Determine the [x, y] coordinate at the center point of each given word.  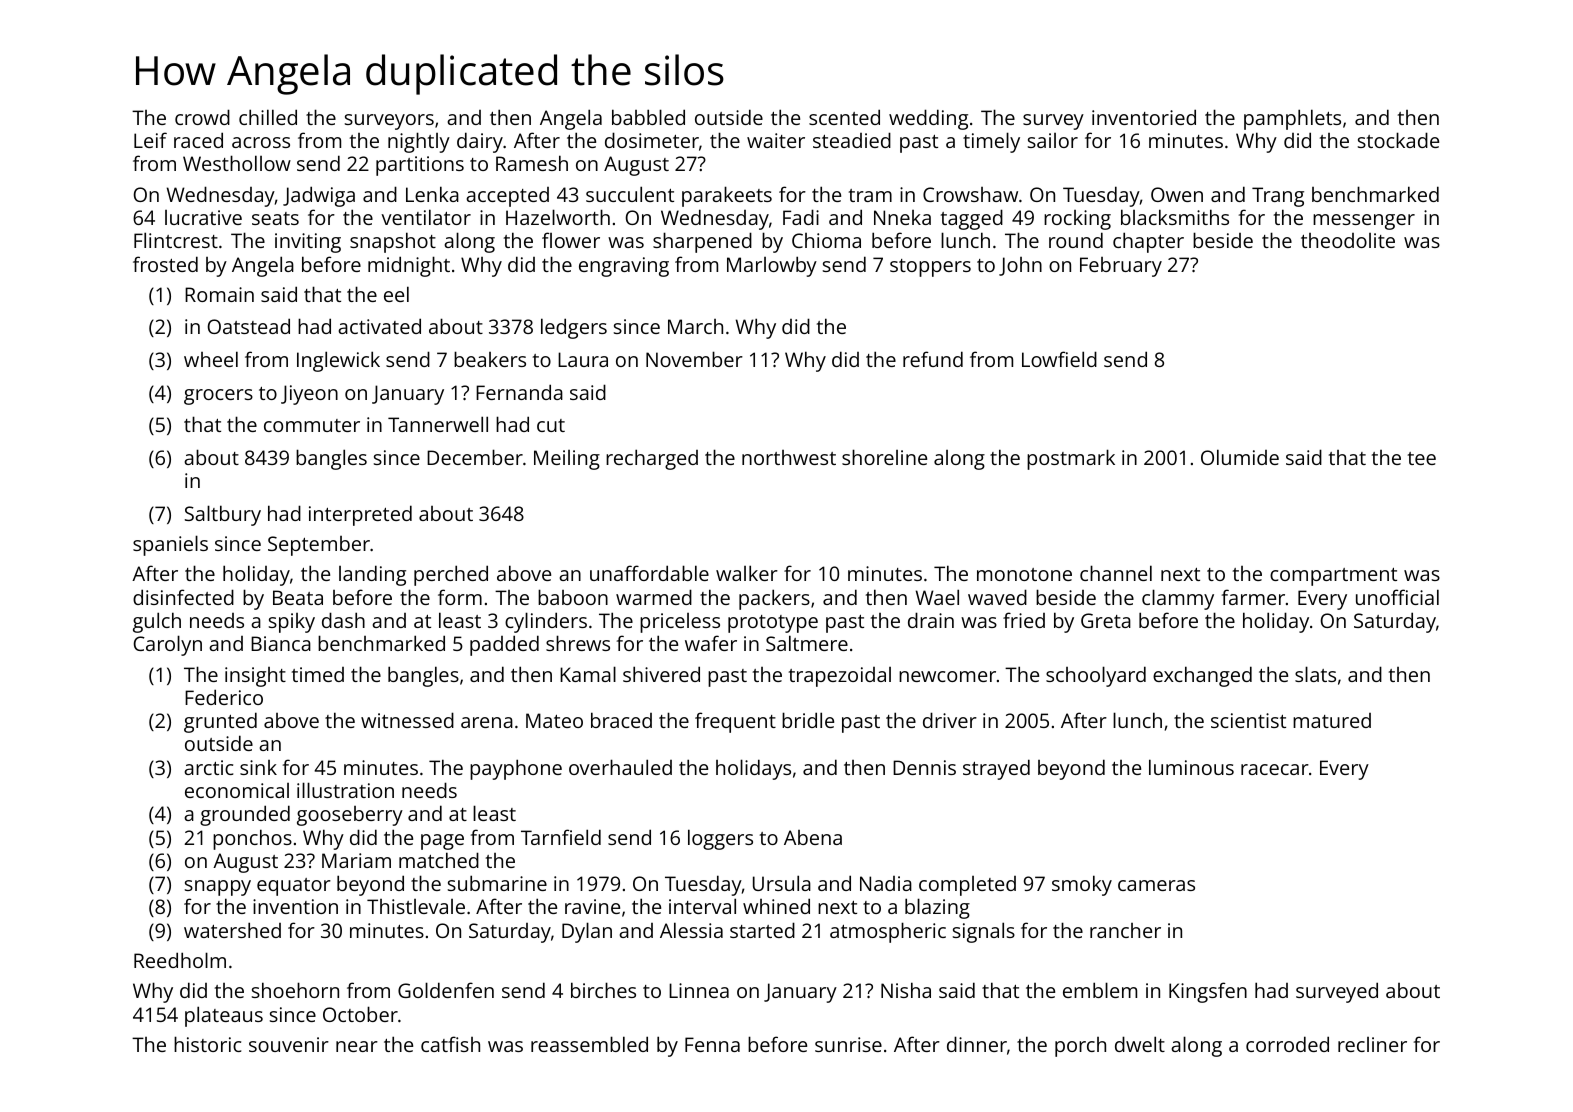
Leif [150, 140]
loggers [720, 839]
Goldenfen [446, 990]
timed [318, 674]
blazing [937, 908]
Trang [1278, 197]
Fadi [801, 217]
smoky [1082, 885]
